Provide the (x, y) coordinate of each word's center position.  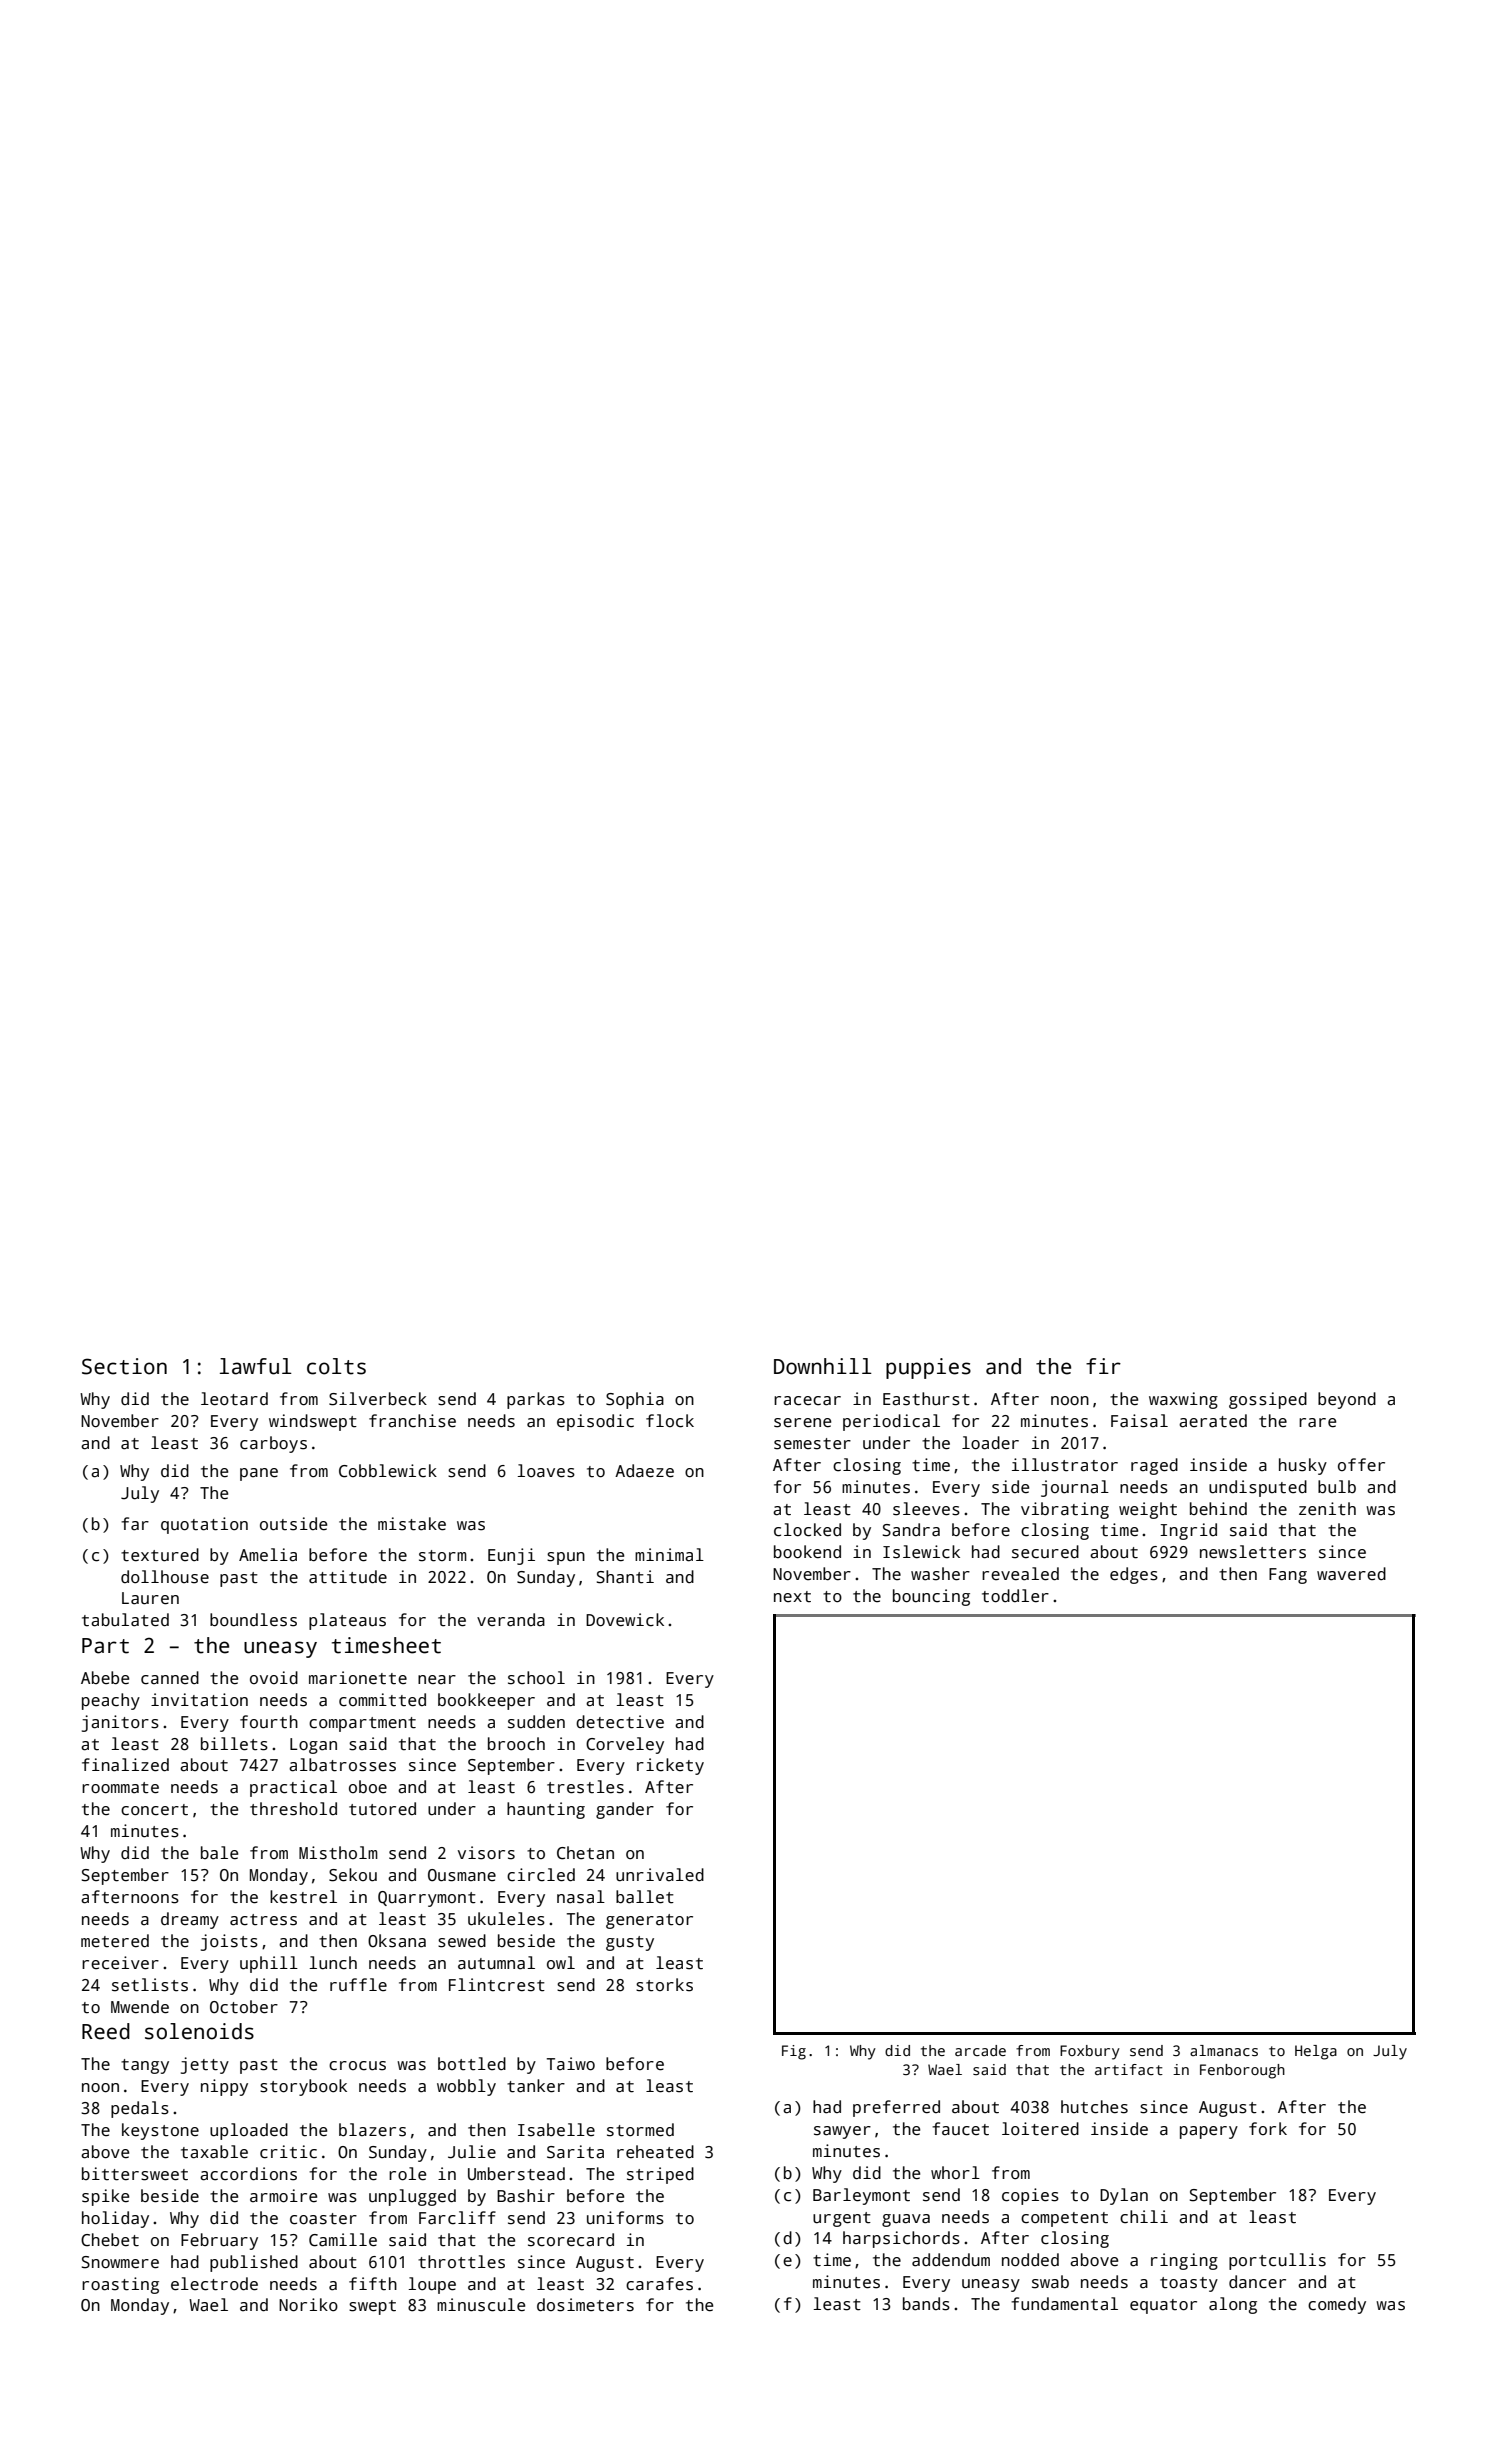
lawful (256, 1366)
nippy (224, 2087)
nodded (1030, 2260)
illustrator (1065, 1465)
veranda (511, 1620)
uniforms (625, 2218)
